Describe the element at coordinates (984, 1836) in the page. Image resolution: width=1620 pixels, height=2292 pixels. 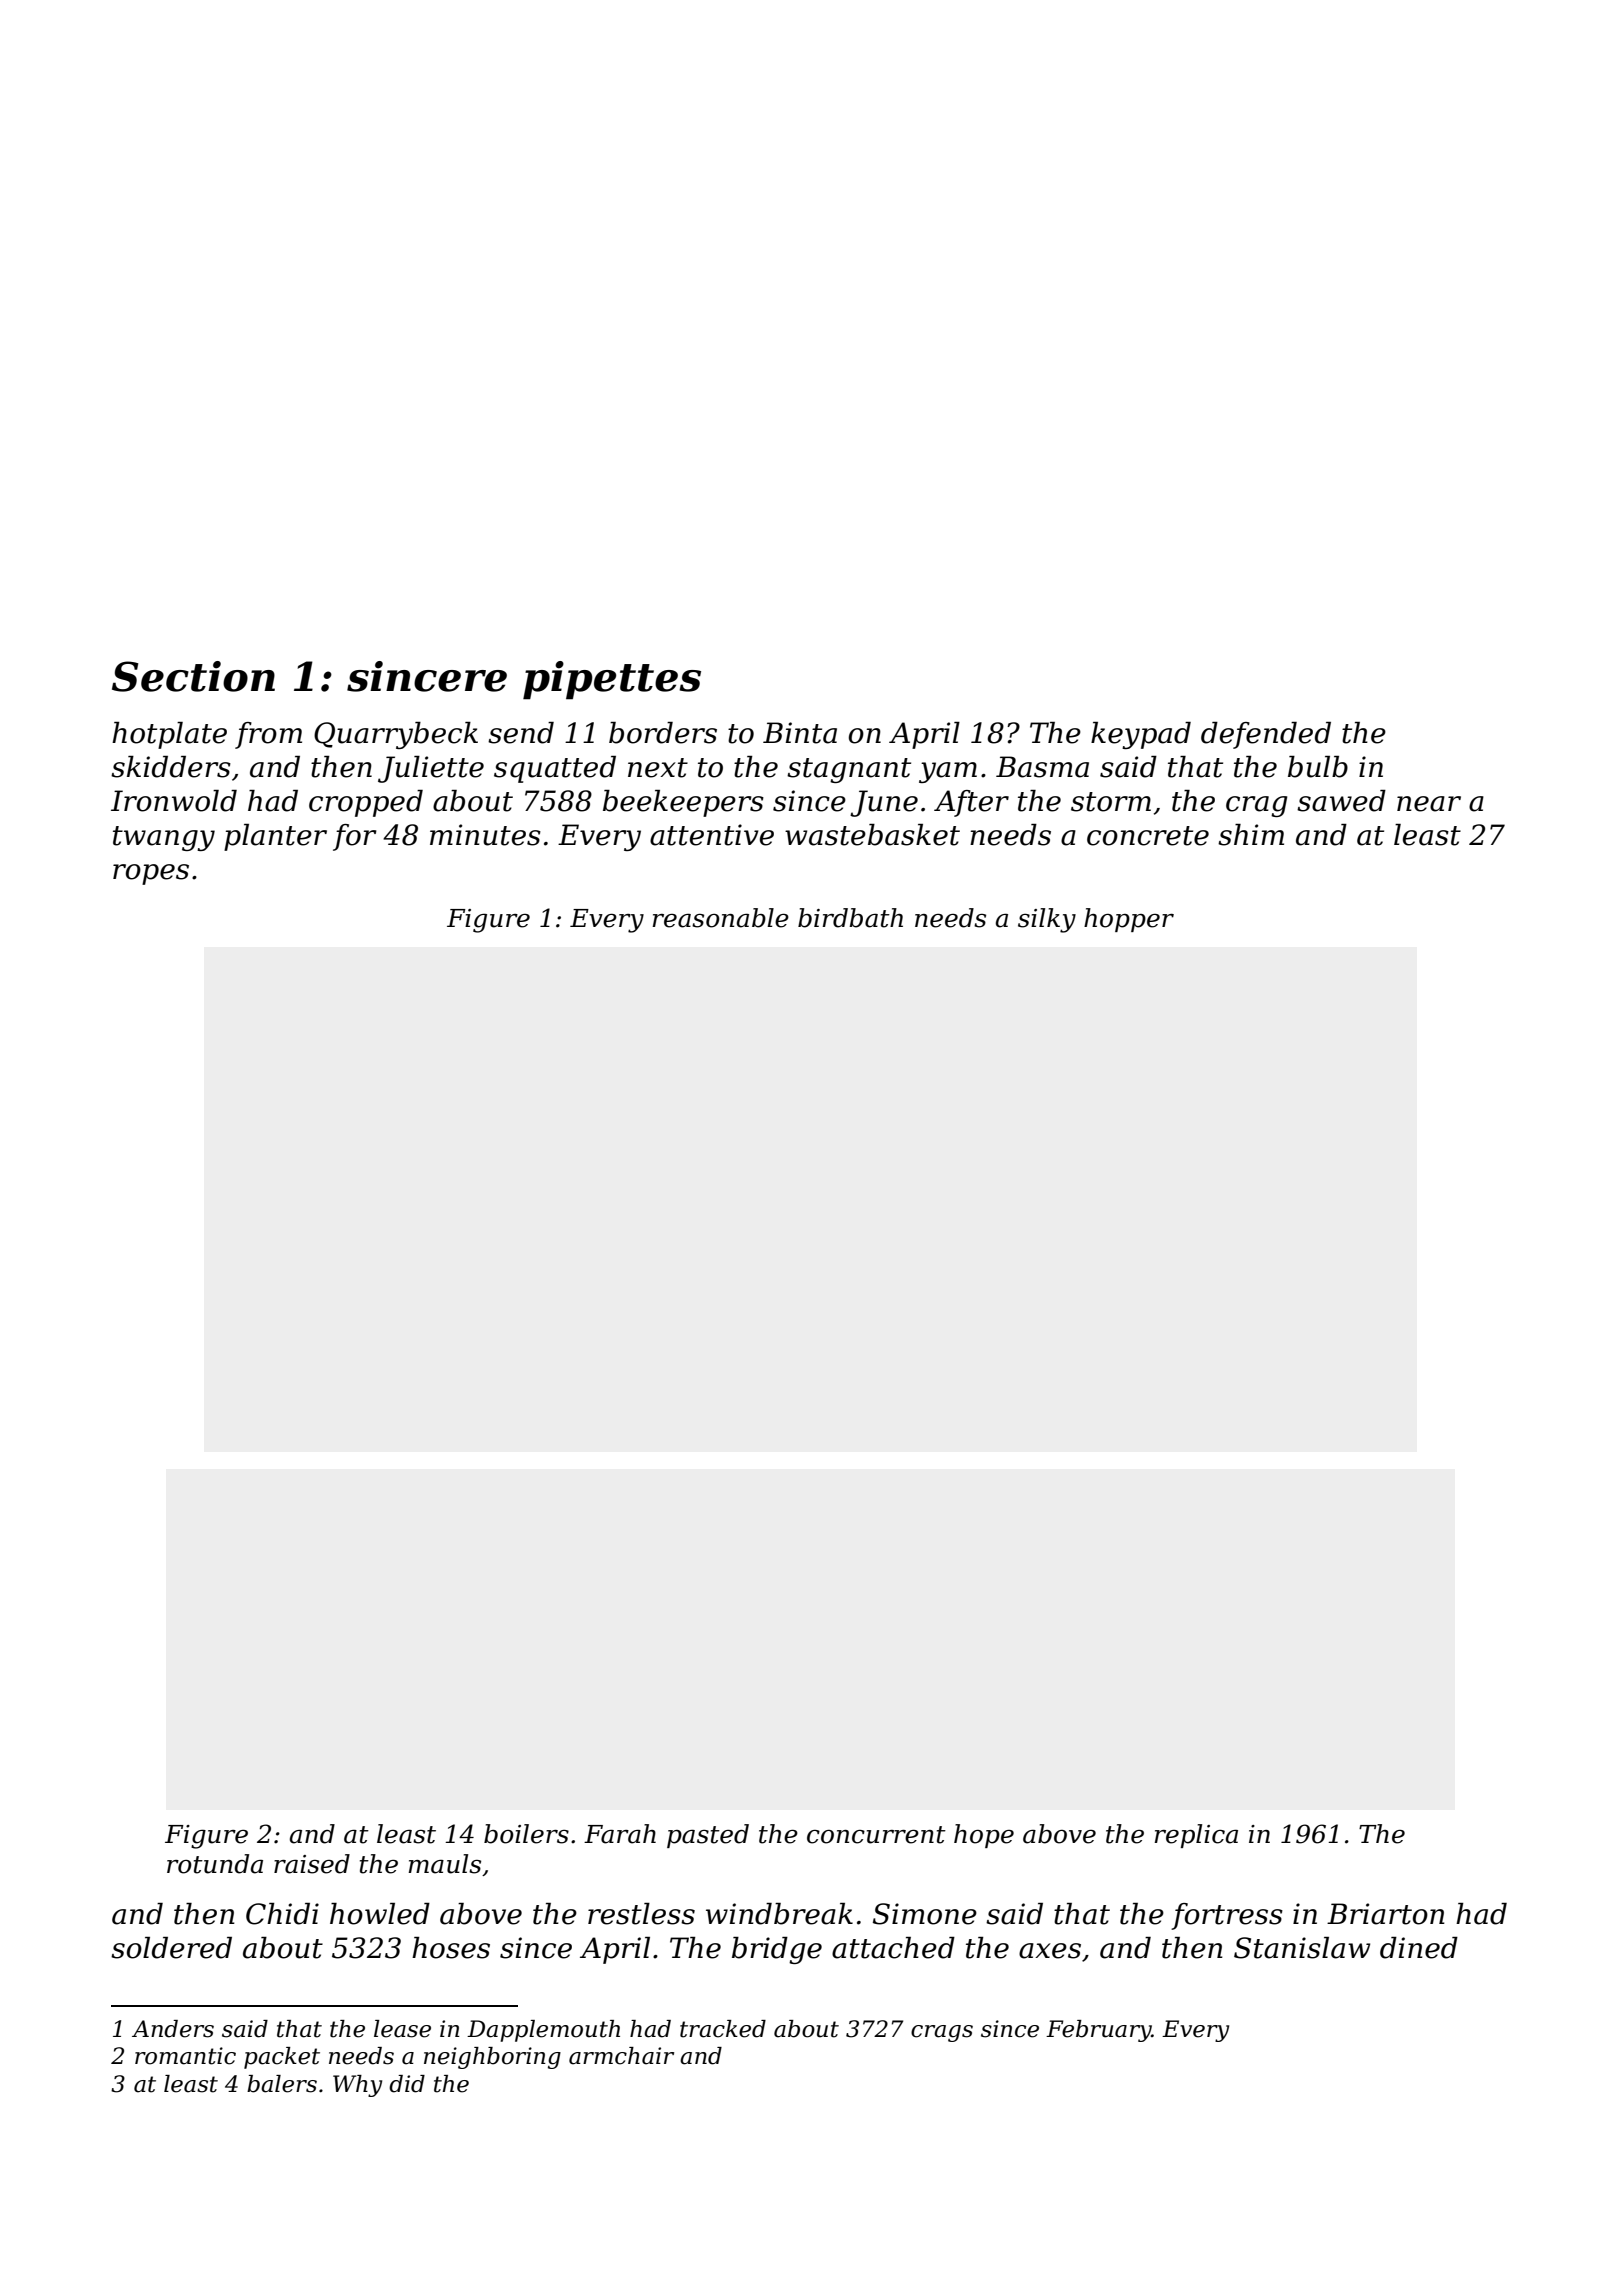
I see `hope` at that location.
